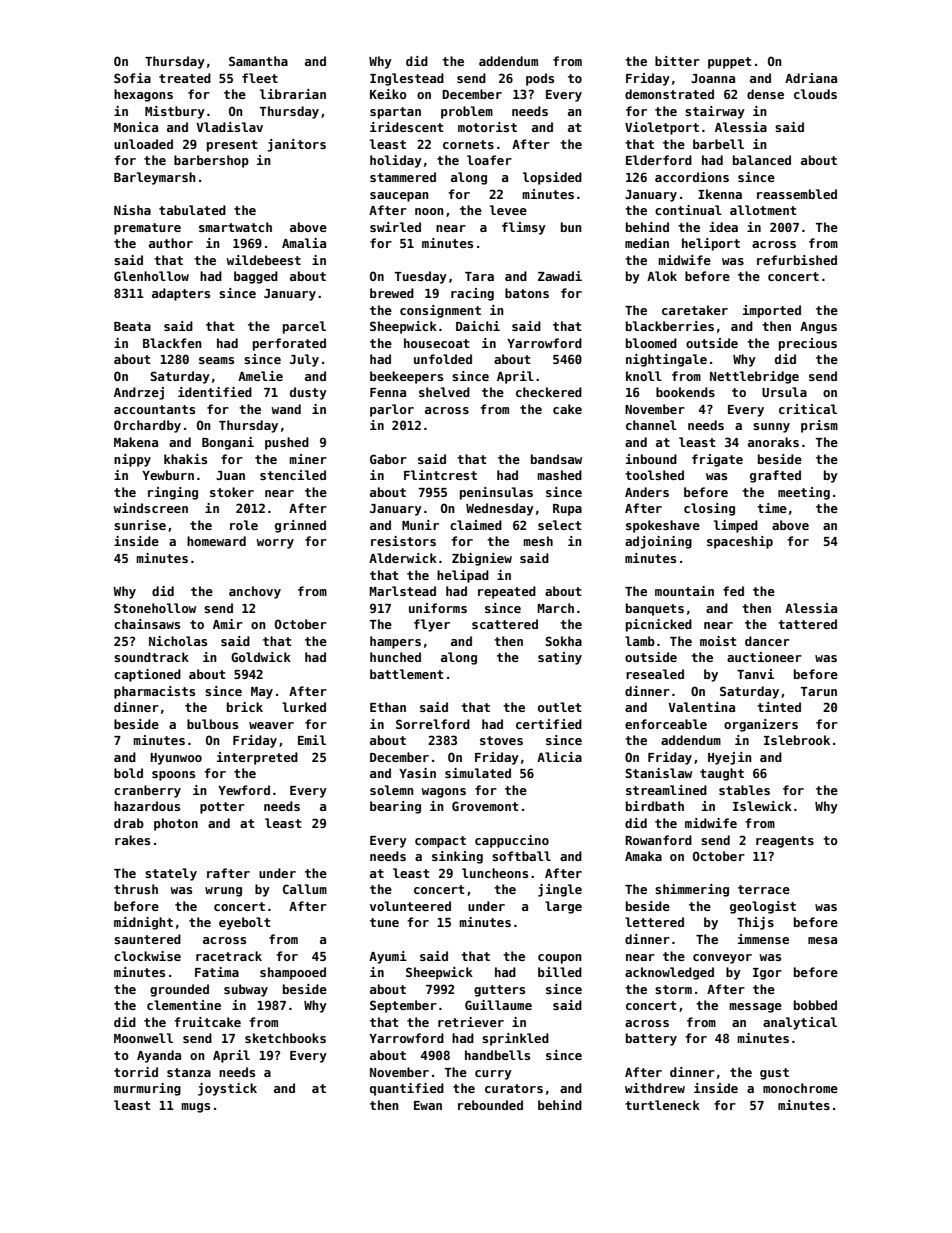 The height and width of the screenshot is (1233, 952). I want to click on lopsided, so click(552, 178).
